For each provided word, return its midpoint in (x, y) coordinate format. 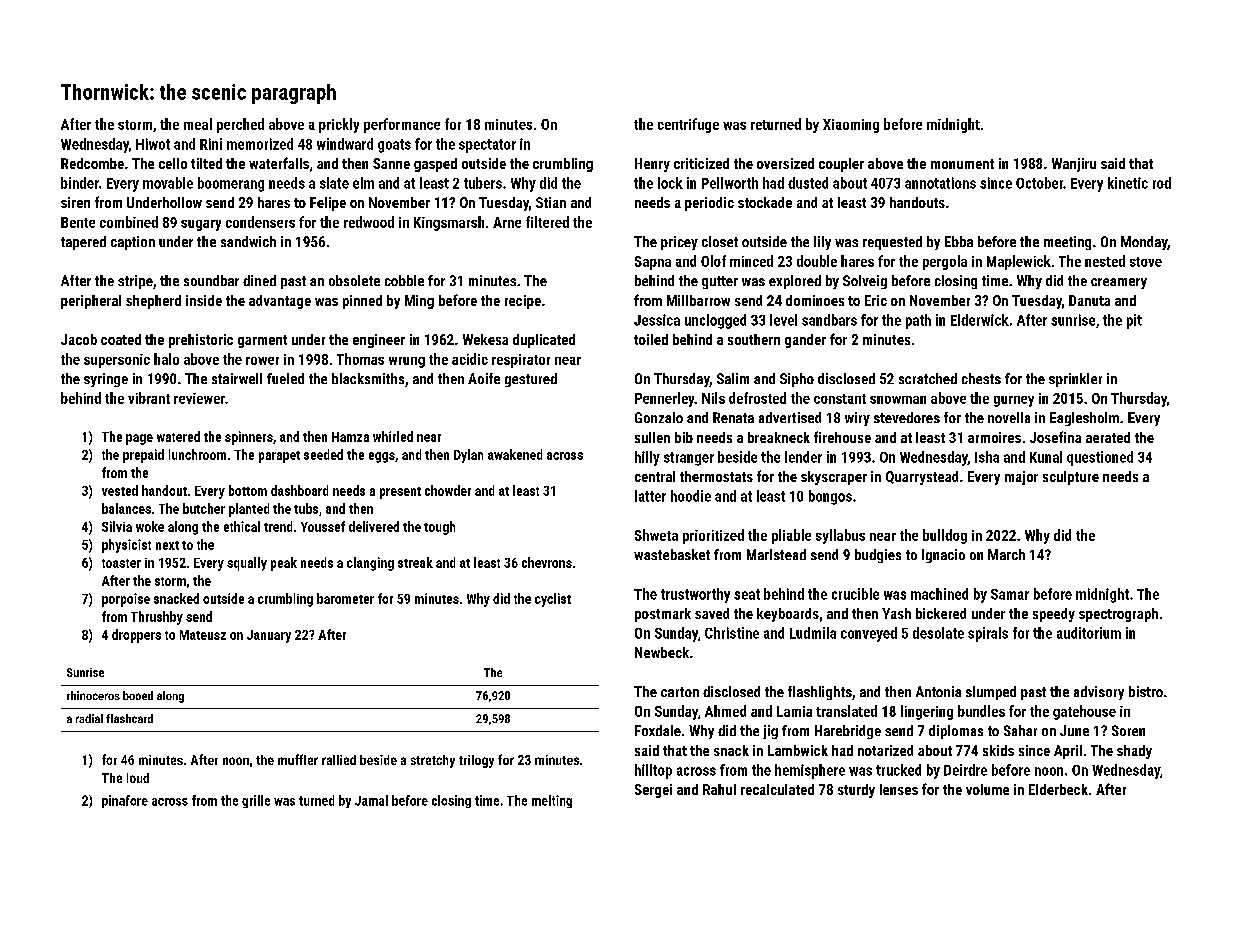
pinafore (125, 801)
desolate (938, 633)
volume (987, 789)
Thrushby (157, 618)
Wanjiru (1074, 165)
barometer (345, 598)
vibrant (149, 398)
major (1021, 478)
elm (363, 183)
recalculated (777, 789)
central (655, 476)
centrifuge (688, 125)
